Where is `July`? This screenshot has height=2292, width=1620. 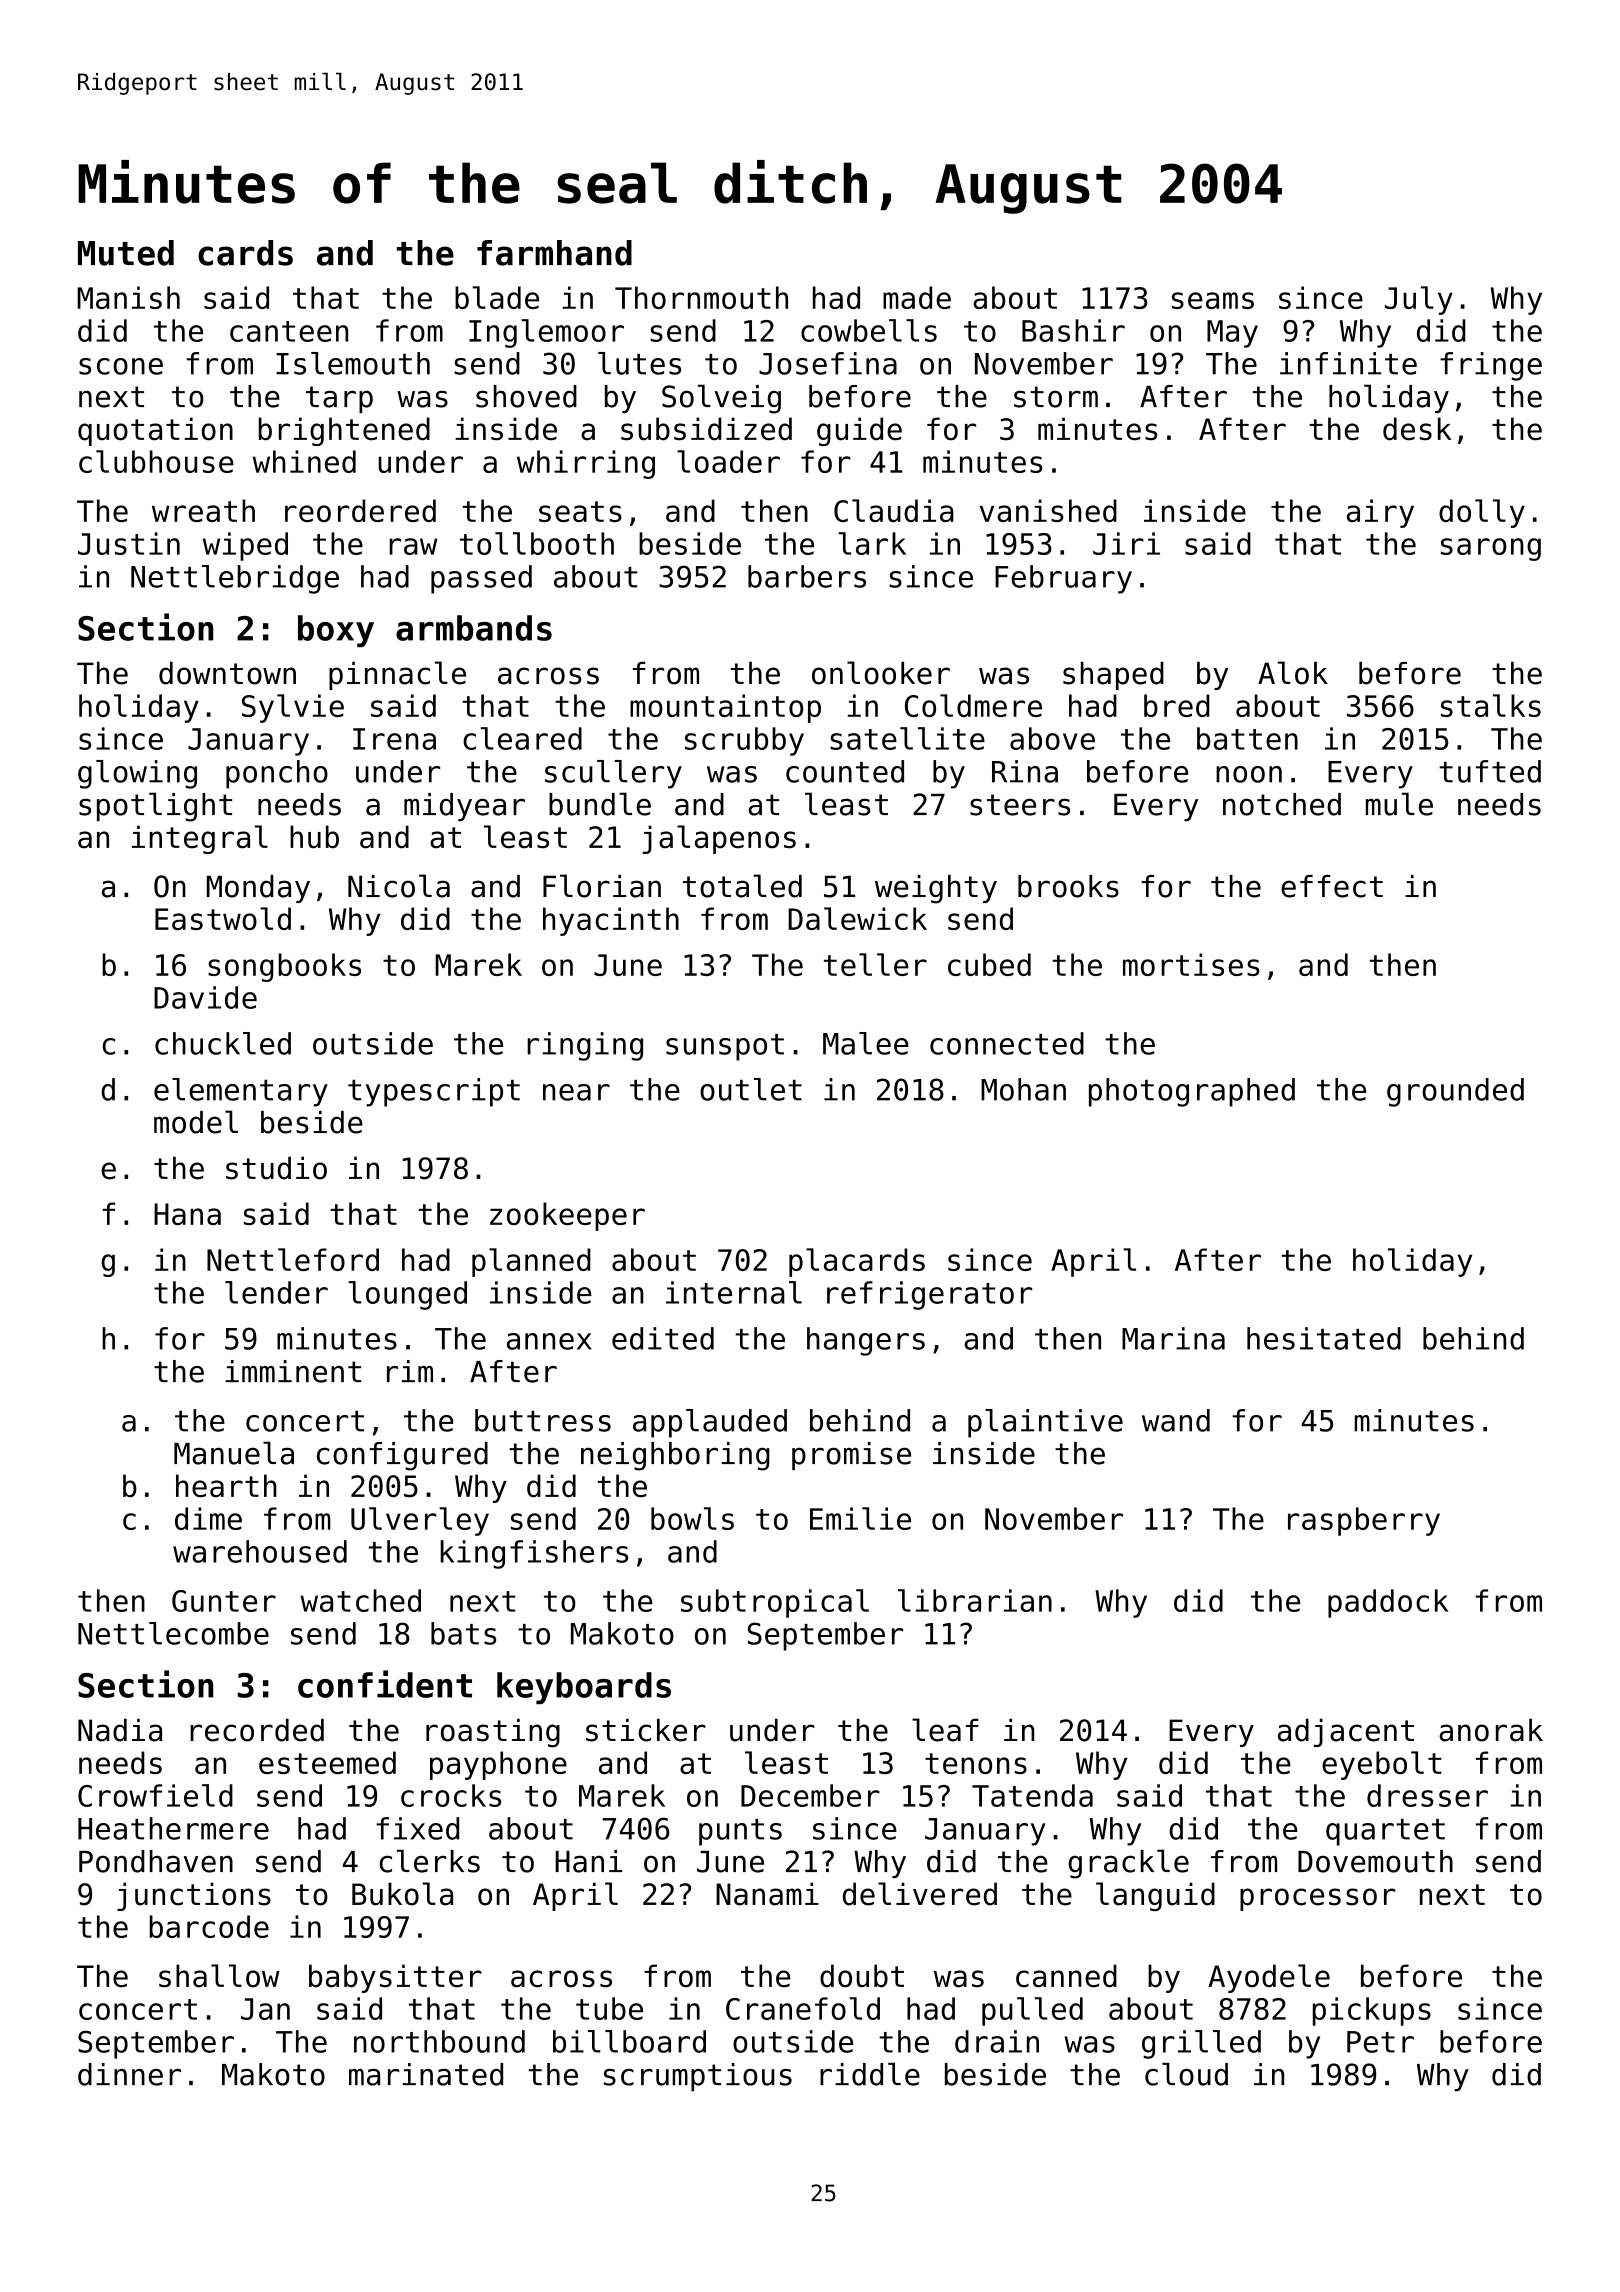
July is located at coordinates (1419, 300).
